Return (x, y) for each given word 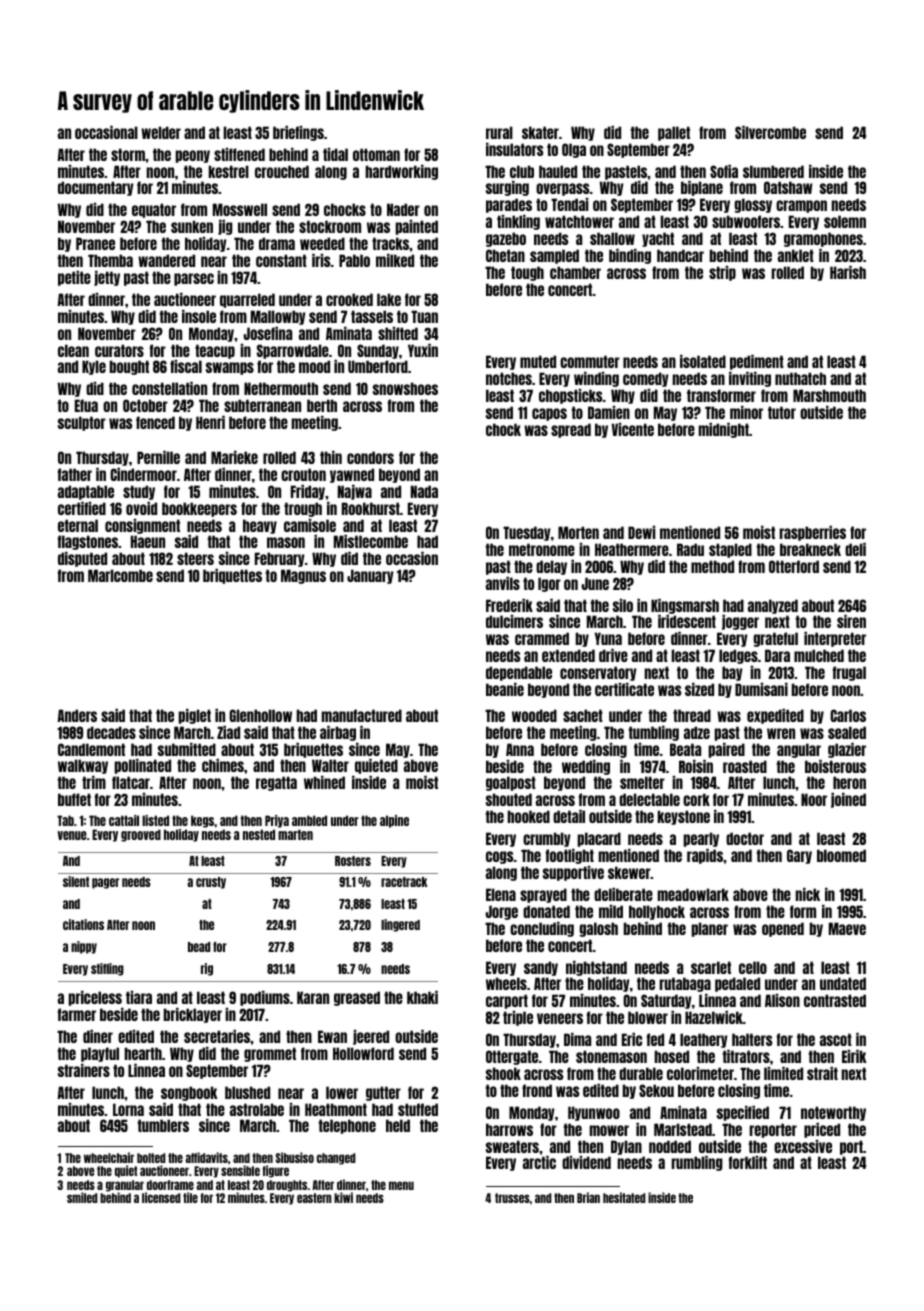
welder (161, 132)
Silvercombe (770, 132)
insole (199, 316)
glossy (753, 205)
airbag (338, 733)
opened (783, 929)
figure (275, 1171)
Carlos (848, 715)
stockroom (330, 226)
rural (499, 132)
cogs (499, 857)
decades (111, 732)
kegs (202, 821)
